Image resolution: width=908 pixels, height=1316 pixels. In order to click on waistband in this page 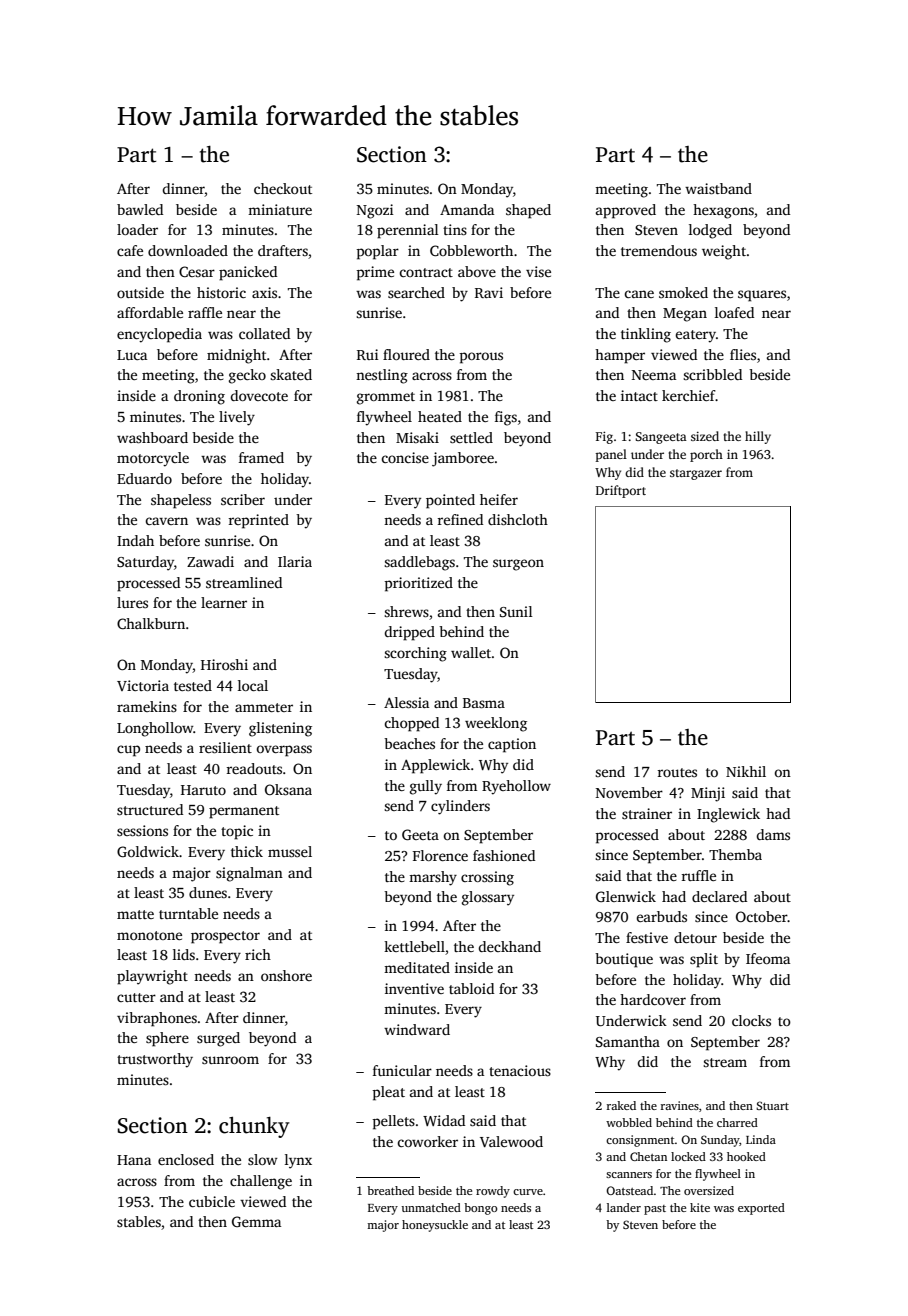, I will do `click(718, 188)`.
